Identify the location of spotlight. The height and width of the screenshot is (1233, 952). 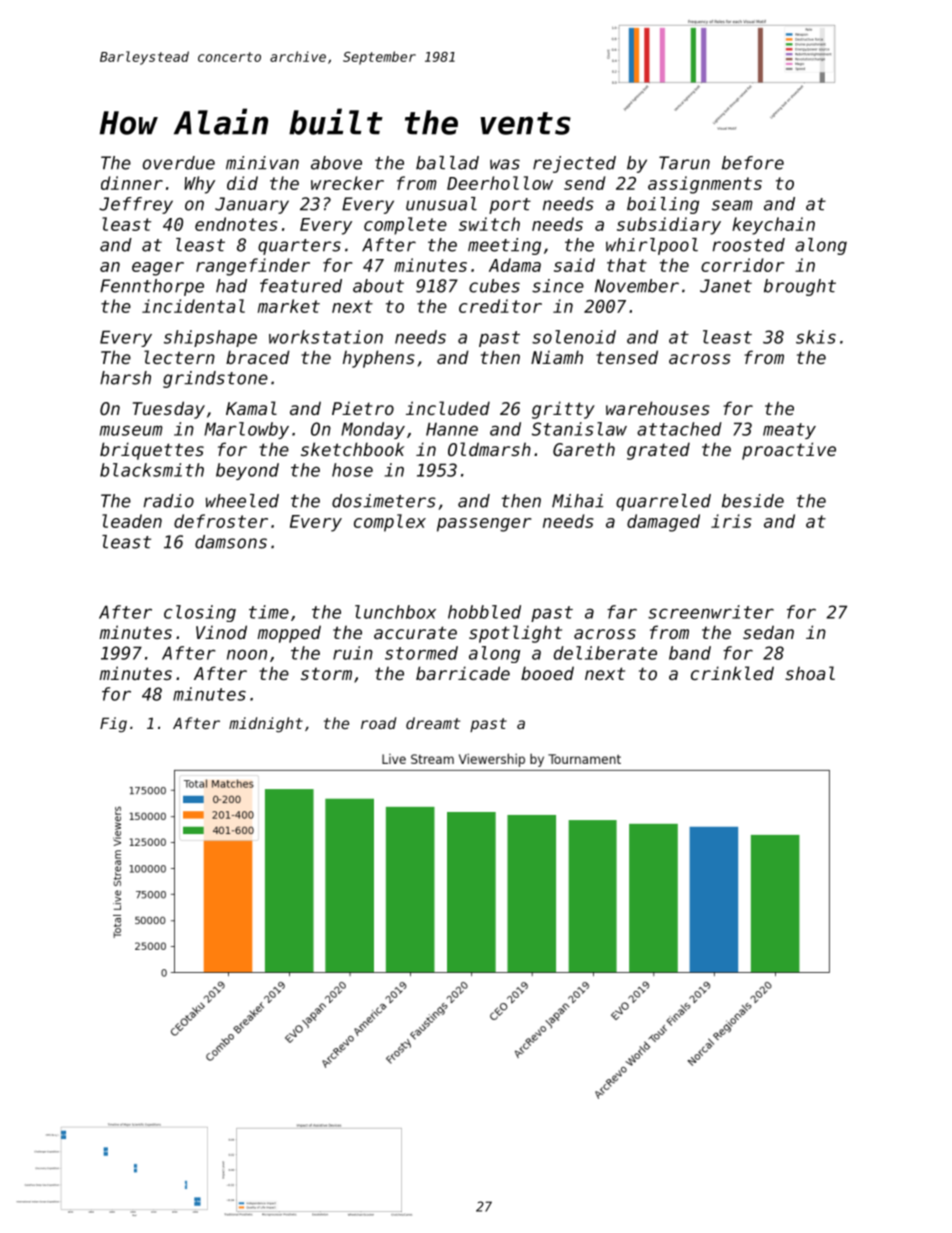
(515, 634).
